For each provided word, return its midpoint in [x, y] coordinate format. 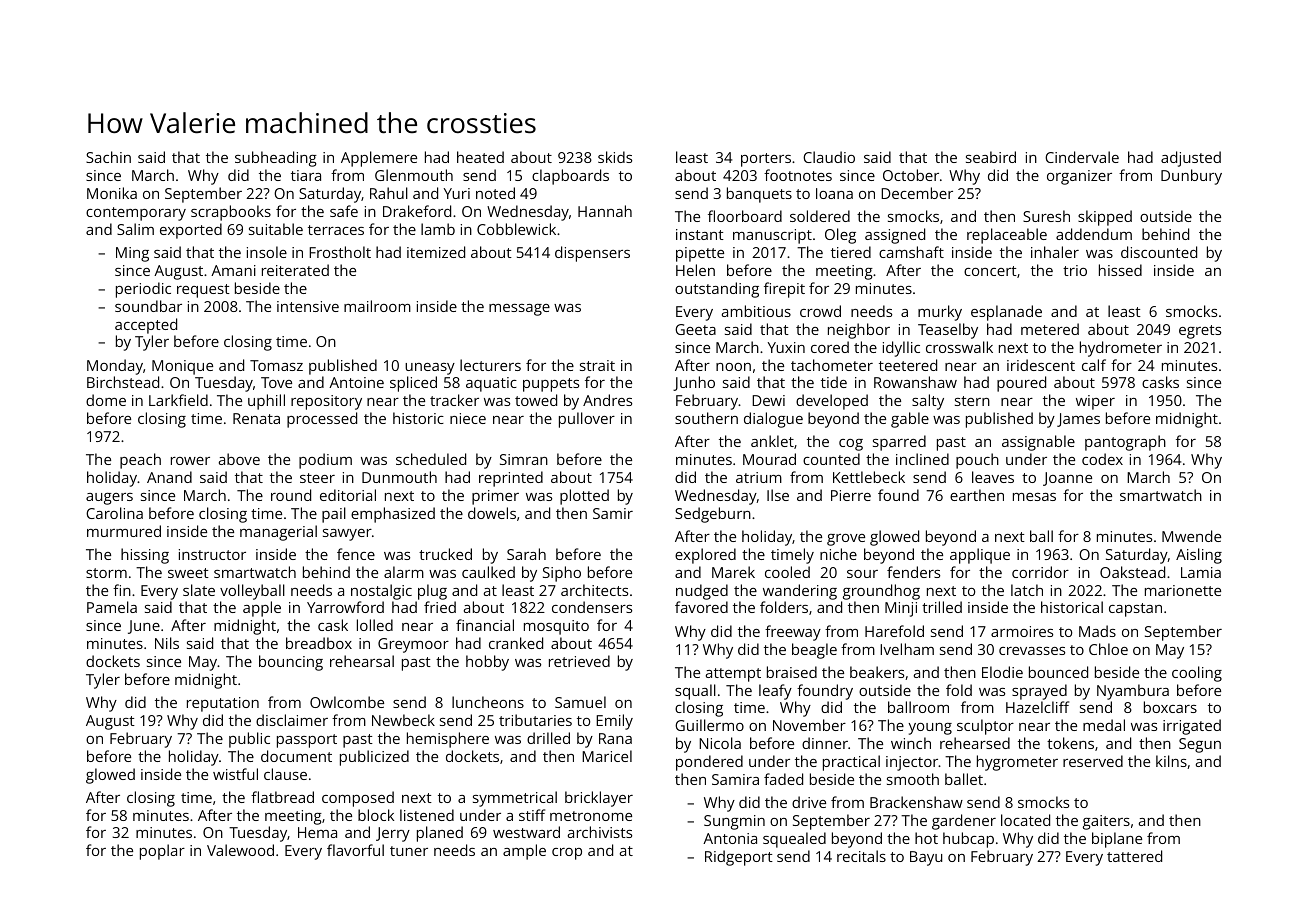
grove [846, 540]
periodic [143, 290]
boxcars [1170, 707]
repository [326, 402]
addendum [1094, 234]
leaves [993, 477]
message [519, 310]
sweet [188, 573]
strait [597, 365]
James [1078, 420]
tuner [409, 851]
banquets [759, 195]
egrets [1200, 332]
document [296, 756]
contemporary [136, 214]
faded [783, 779]
